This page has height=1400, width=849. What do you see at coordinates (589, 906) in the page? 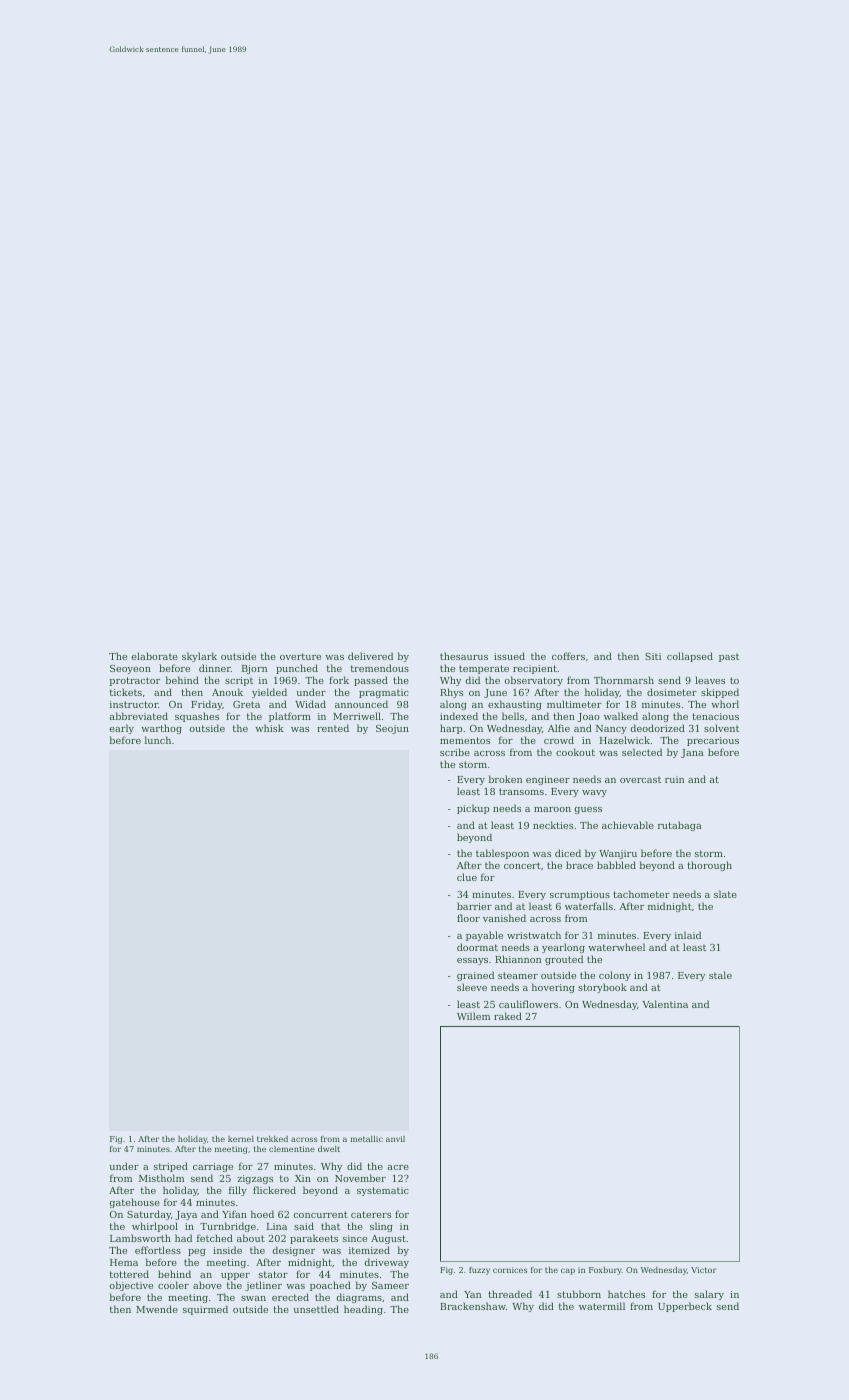
I see `waterfalls` at bounding box center [589, 906].
